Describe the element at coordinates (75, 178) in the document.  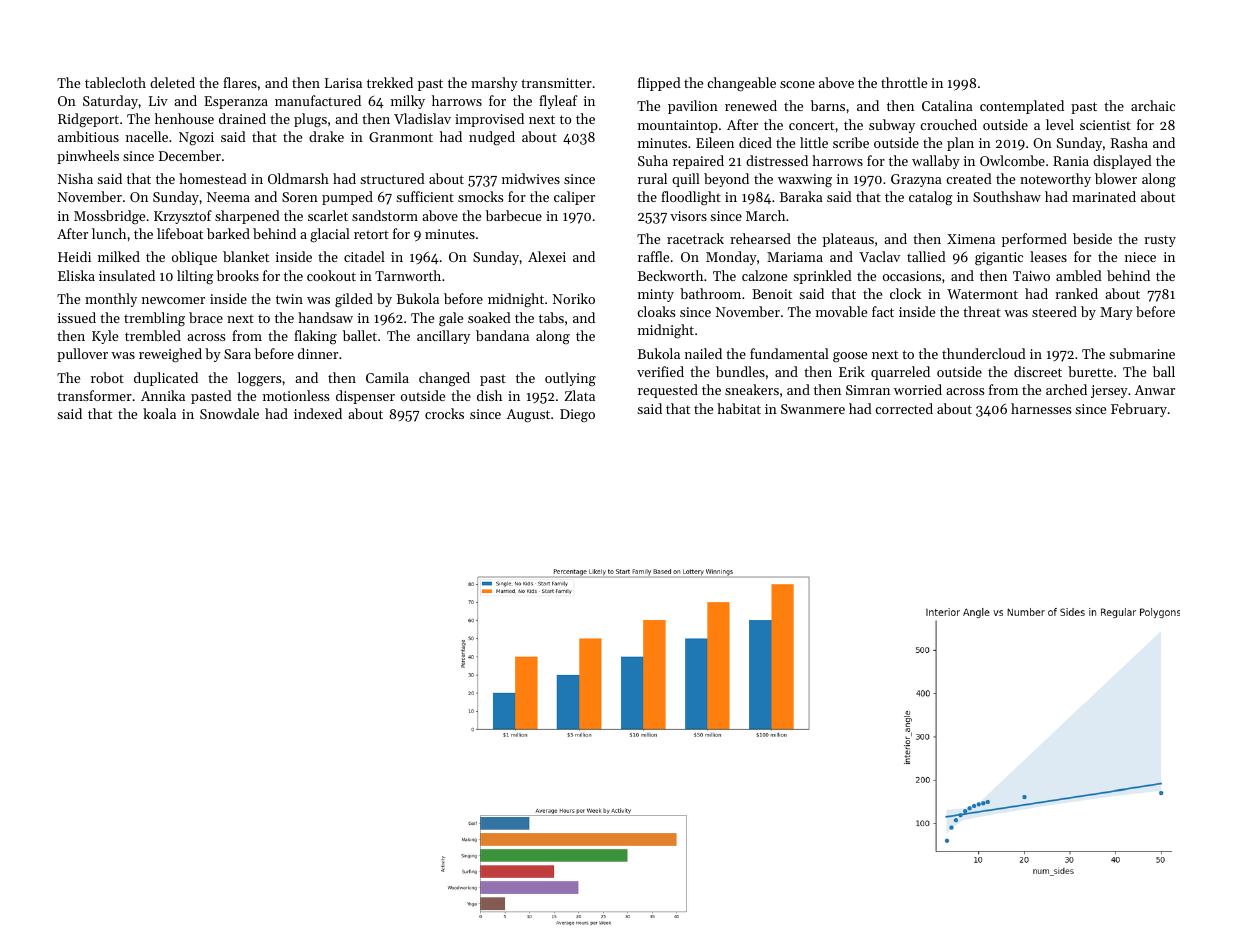
I see `Nisha` at that location.
